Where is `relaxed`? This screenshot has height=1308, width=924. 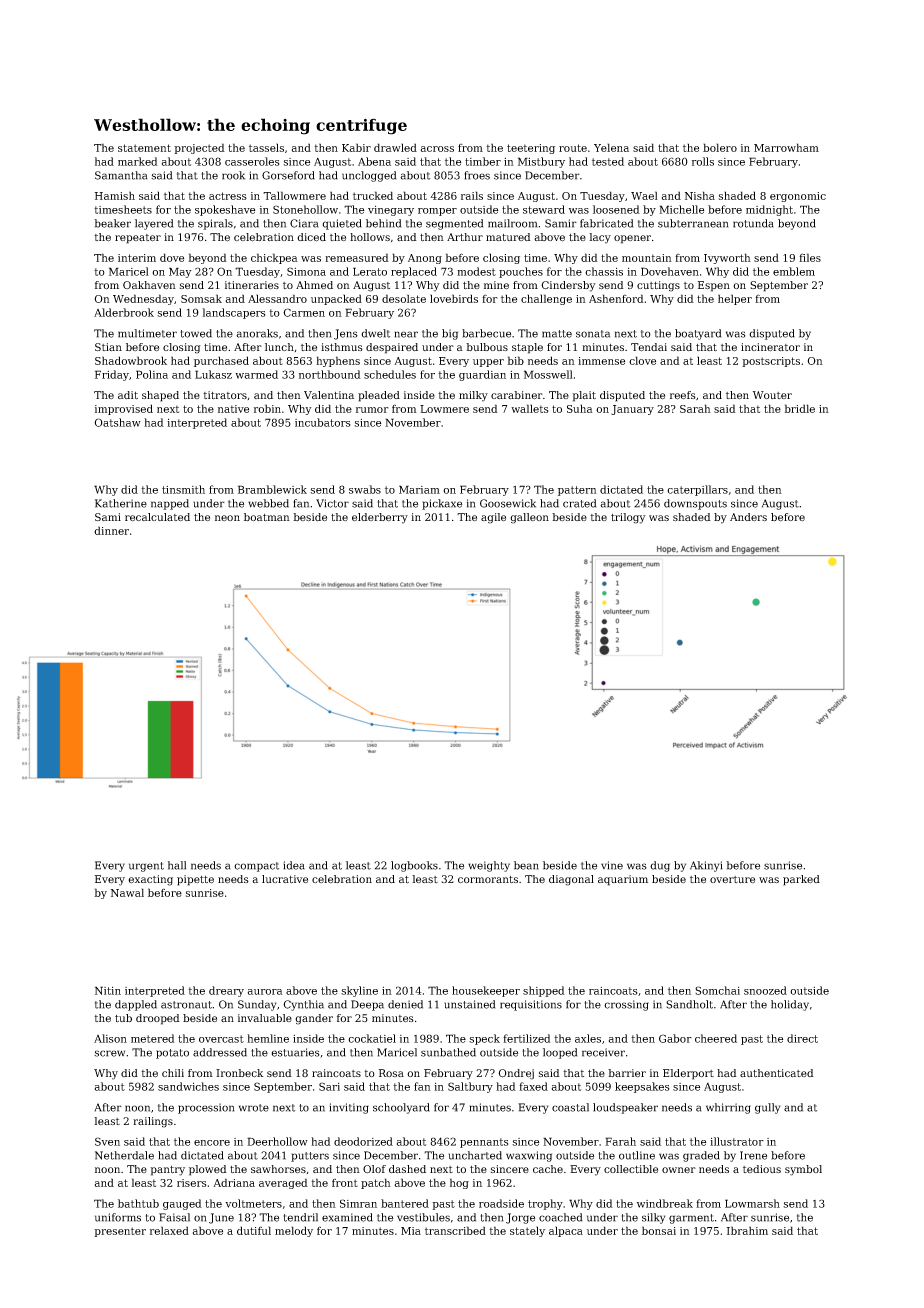 relaxed is located at coordinates (169, 1230).
